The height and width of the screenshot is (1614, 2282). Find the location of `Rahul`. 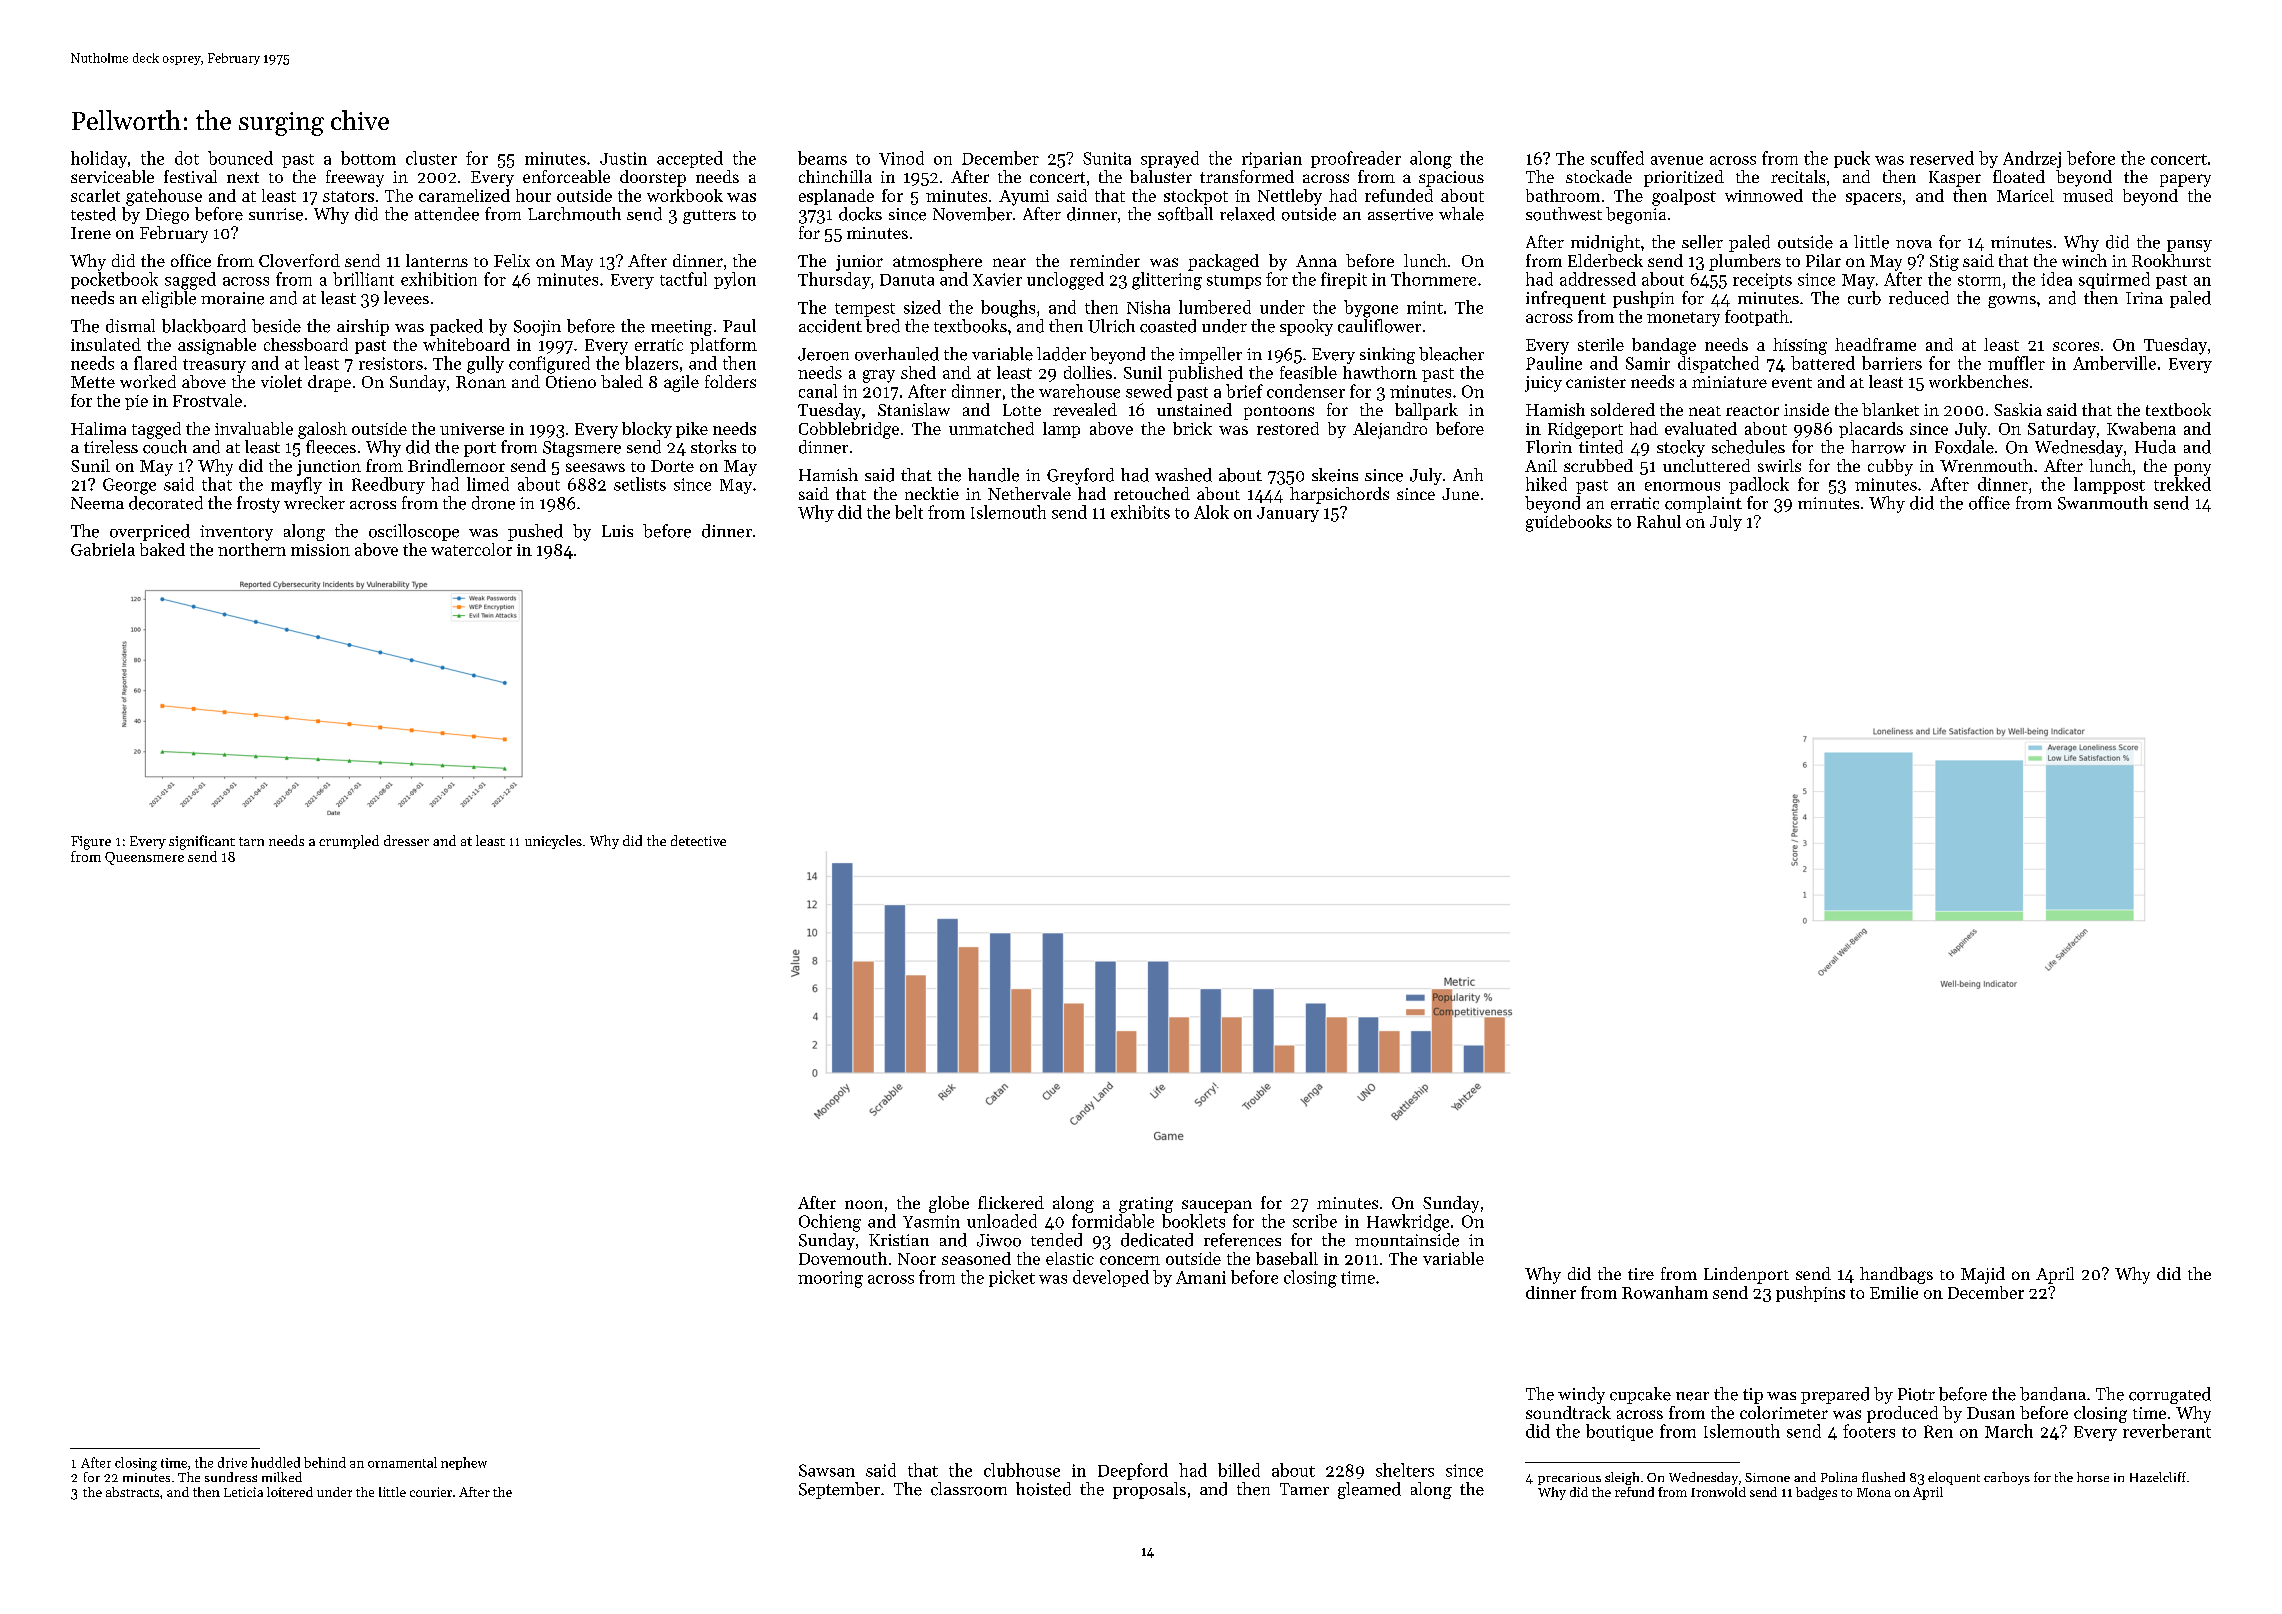

Rahul is located at coordinates (1659, 521).
